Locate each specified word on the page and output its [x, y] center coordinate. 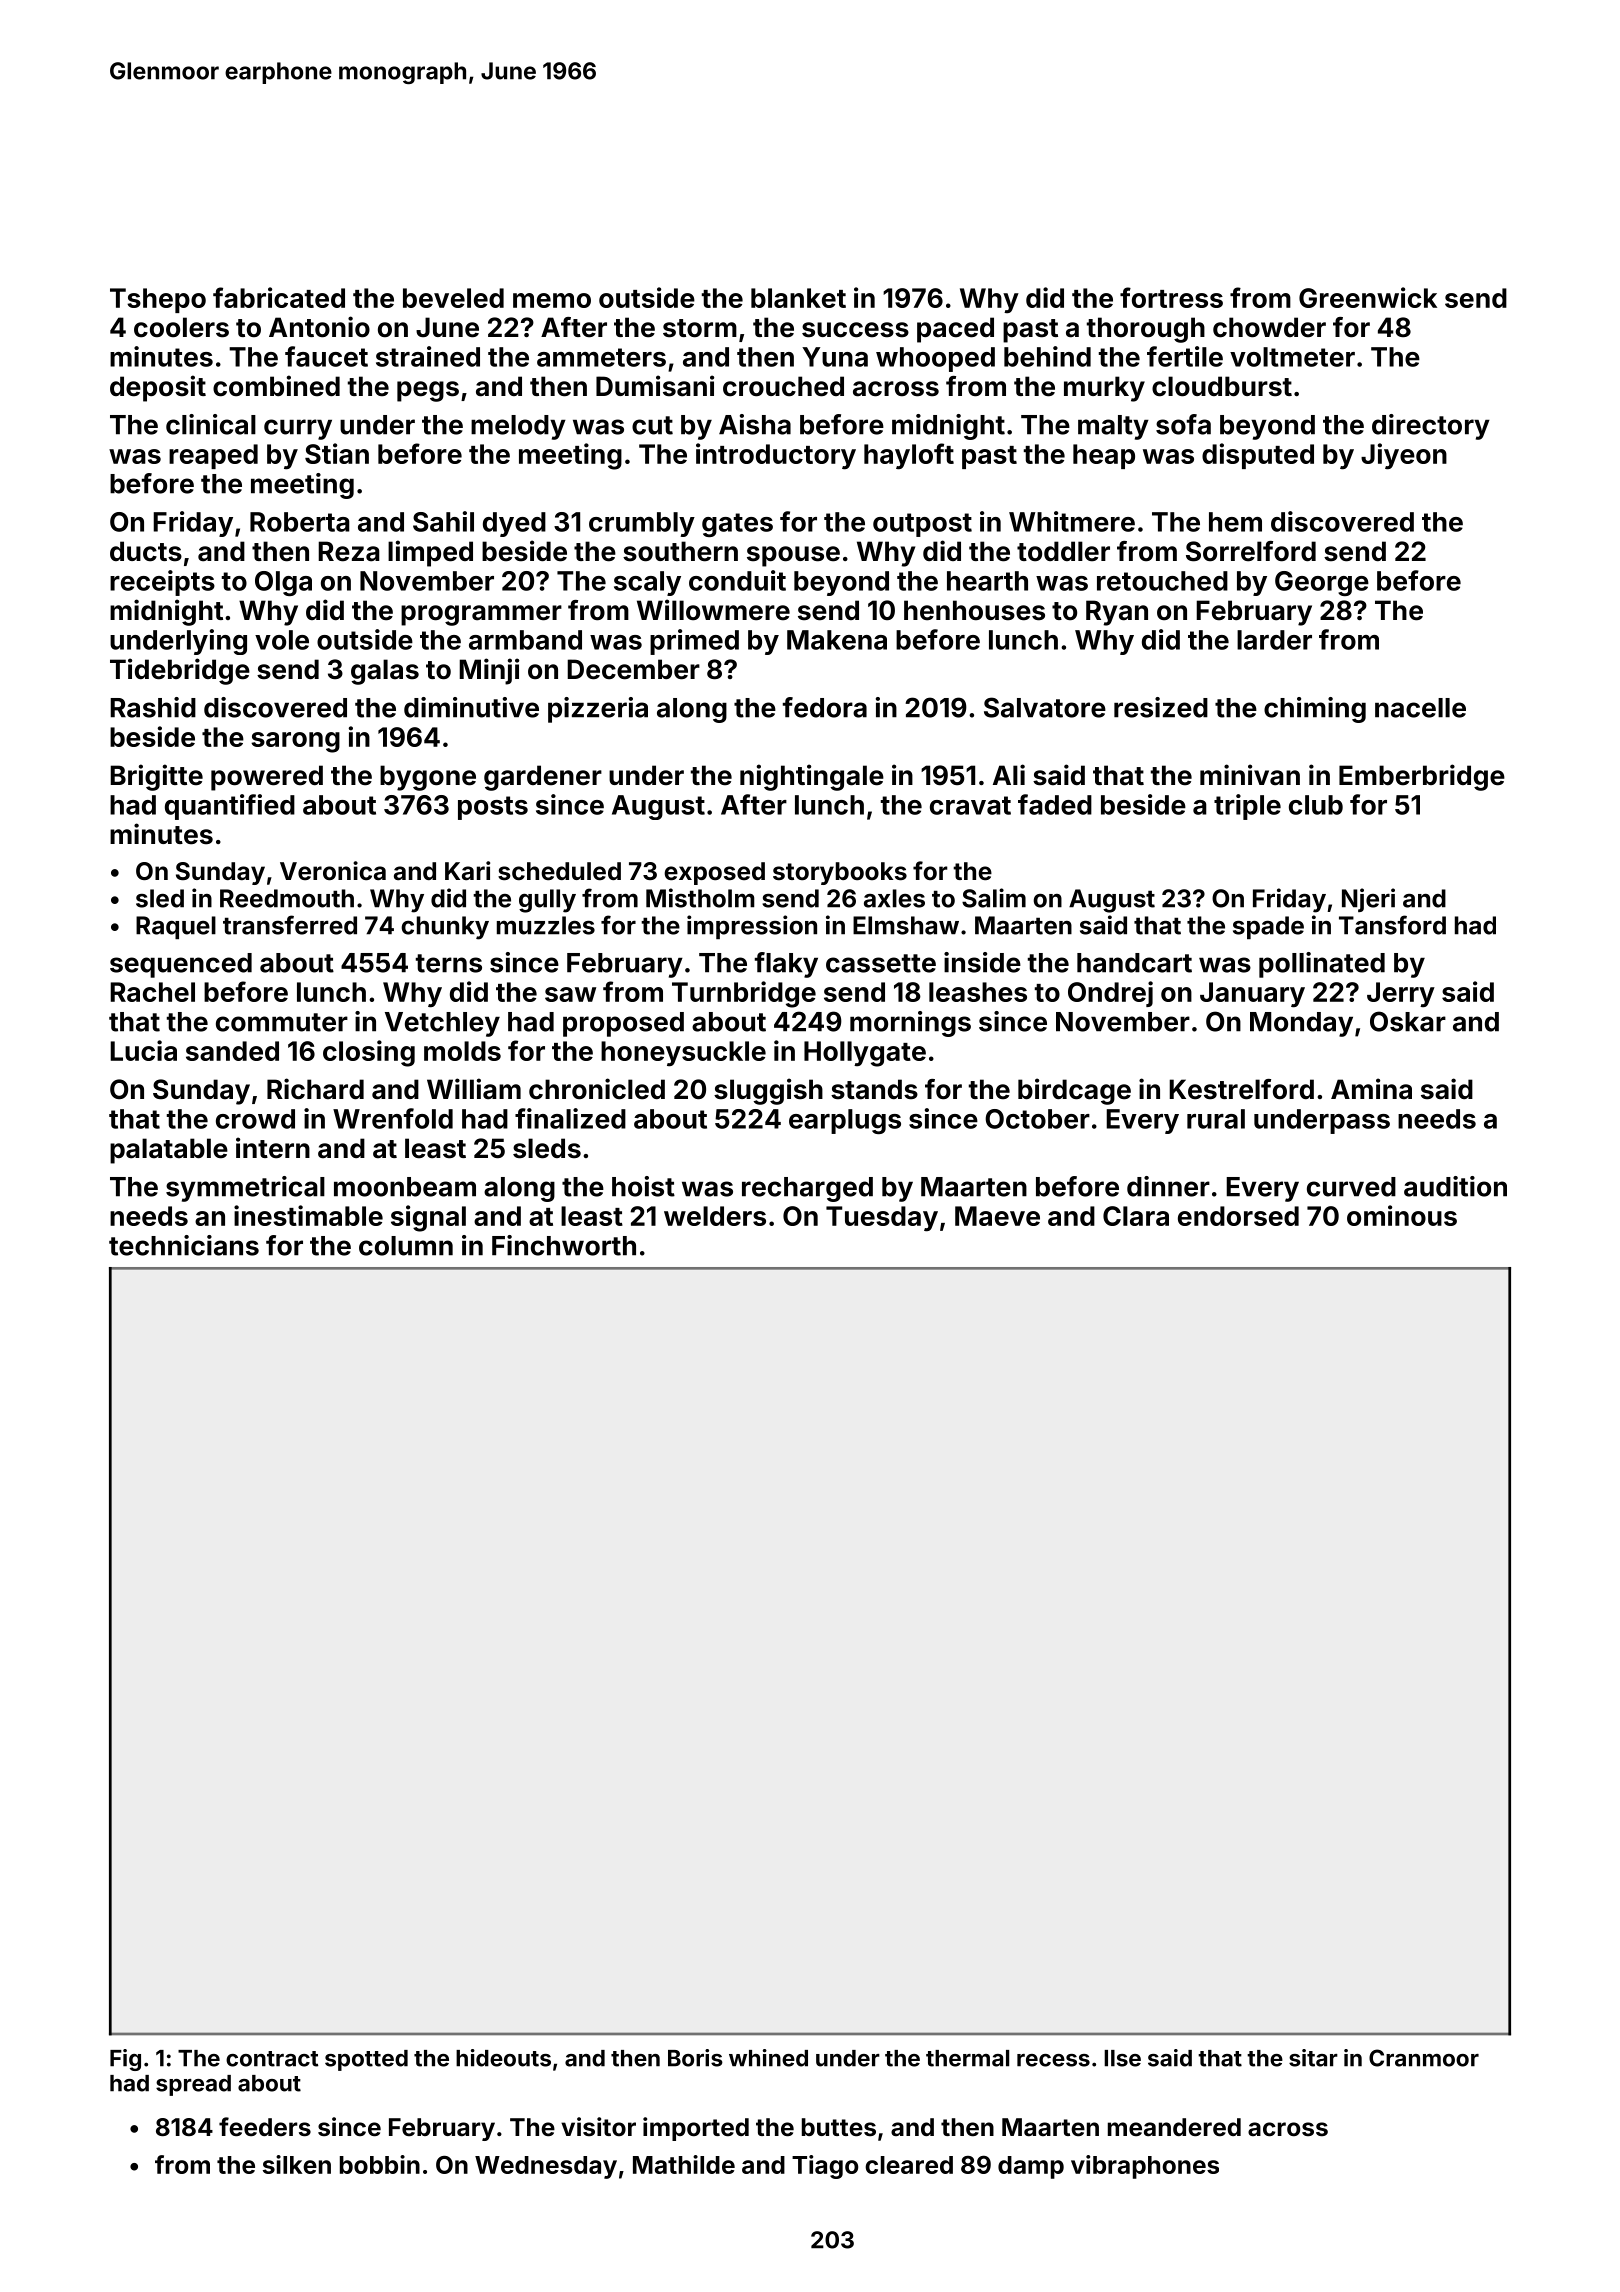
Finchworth [564, 1245]
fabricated [279, 297]
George [1322, 583]
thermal [967, 2058]
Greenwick [1368, 297]
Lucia [143, 1050]
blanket [798, 298]
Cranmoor [1424, 2058]
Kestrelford [1241, 1089]
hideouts [503, 2058]
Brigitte [156, 777]
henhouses [974, 610]
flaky [786, 965]
